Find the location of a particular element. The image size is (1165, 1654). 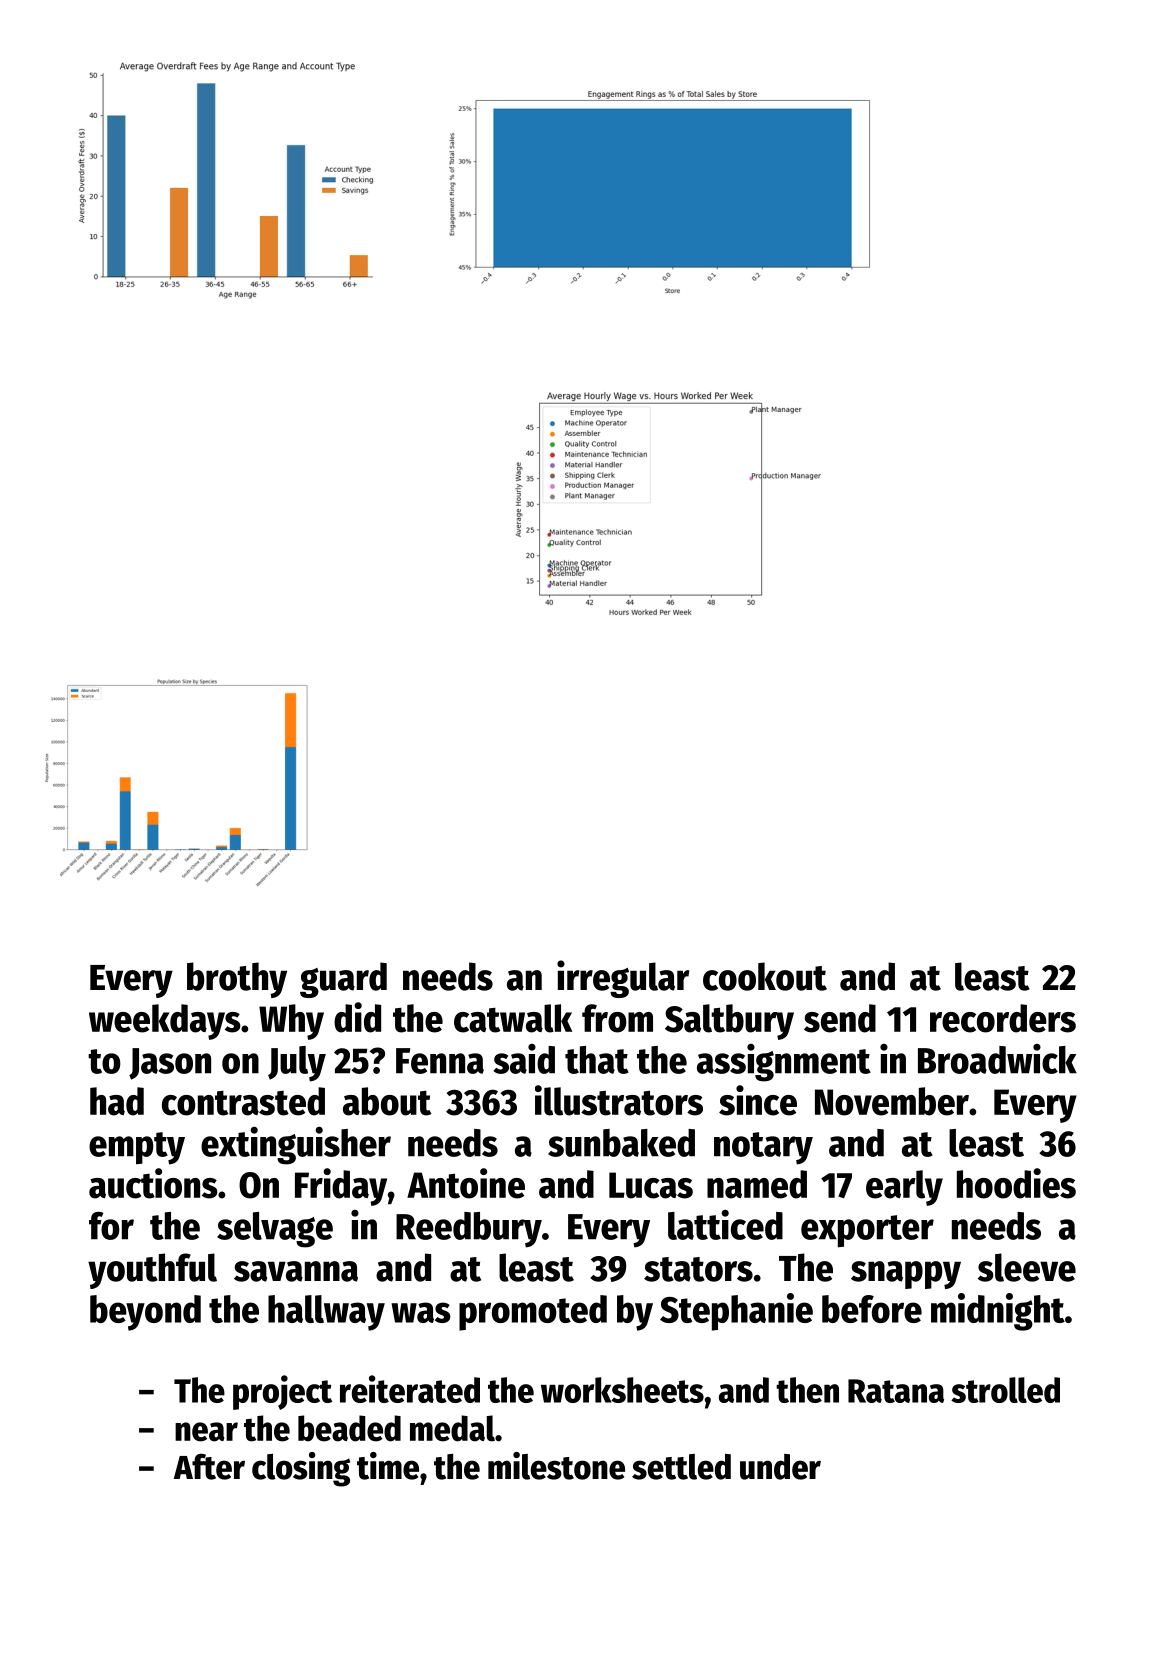

hoodies is located at coordinates (1016, 1183).
